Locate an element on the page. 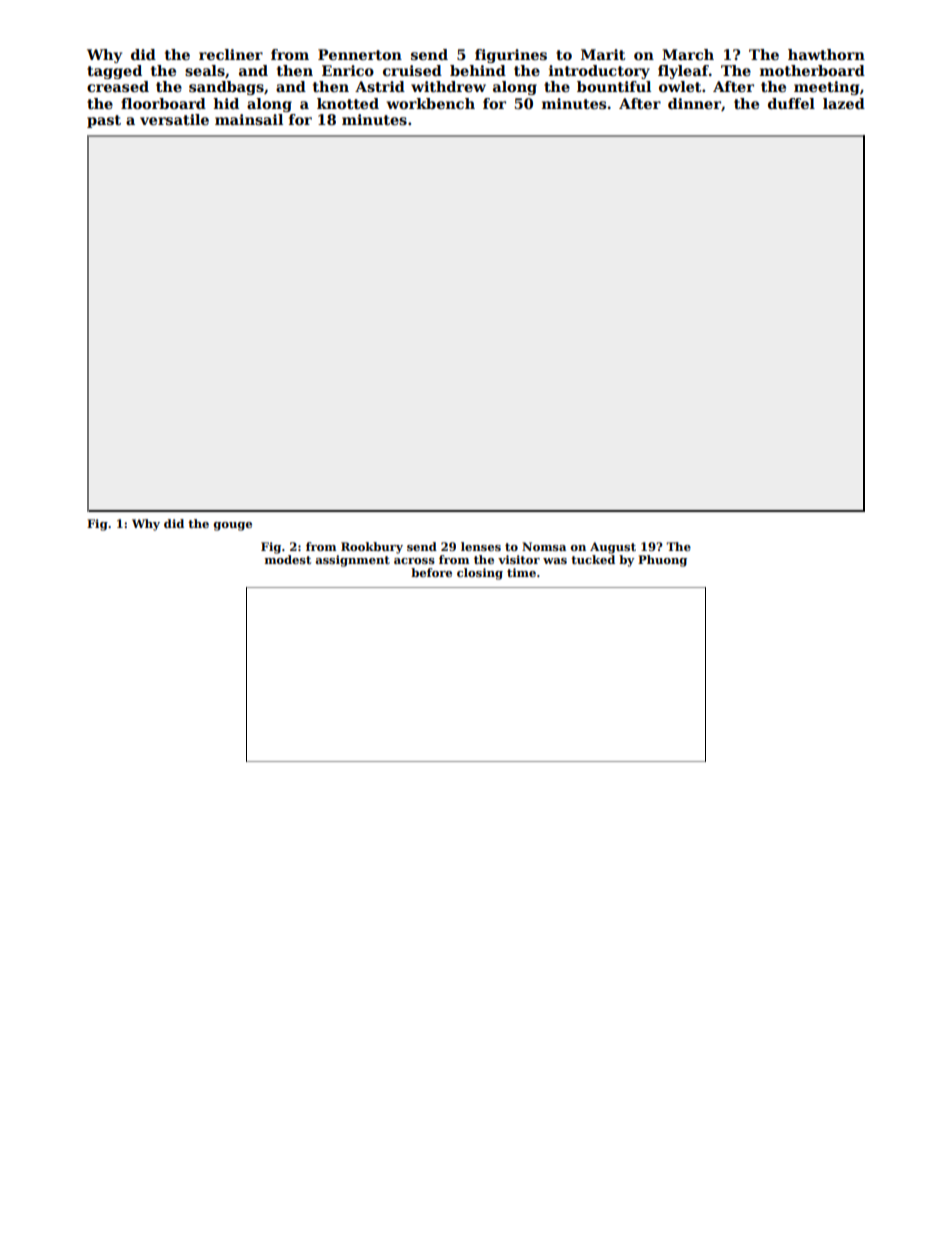  modest is located at coordinates (288, 559).
